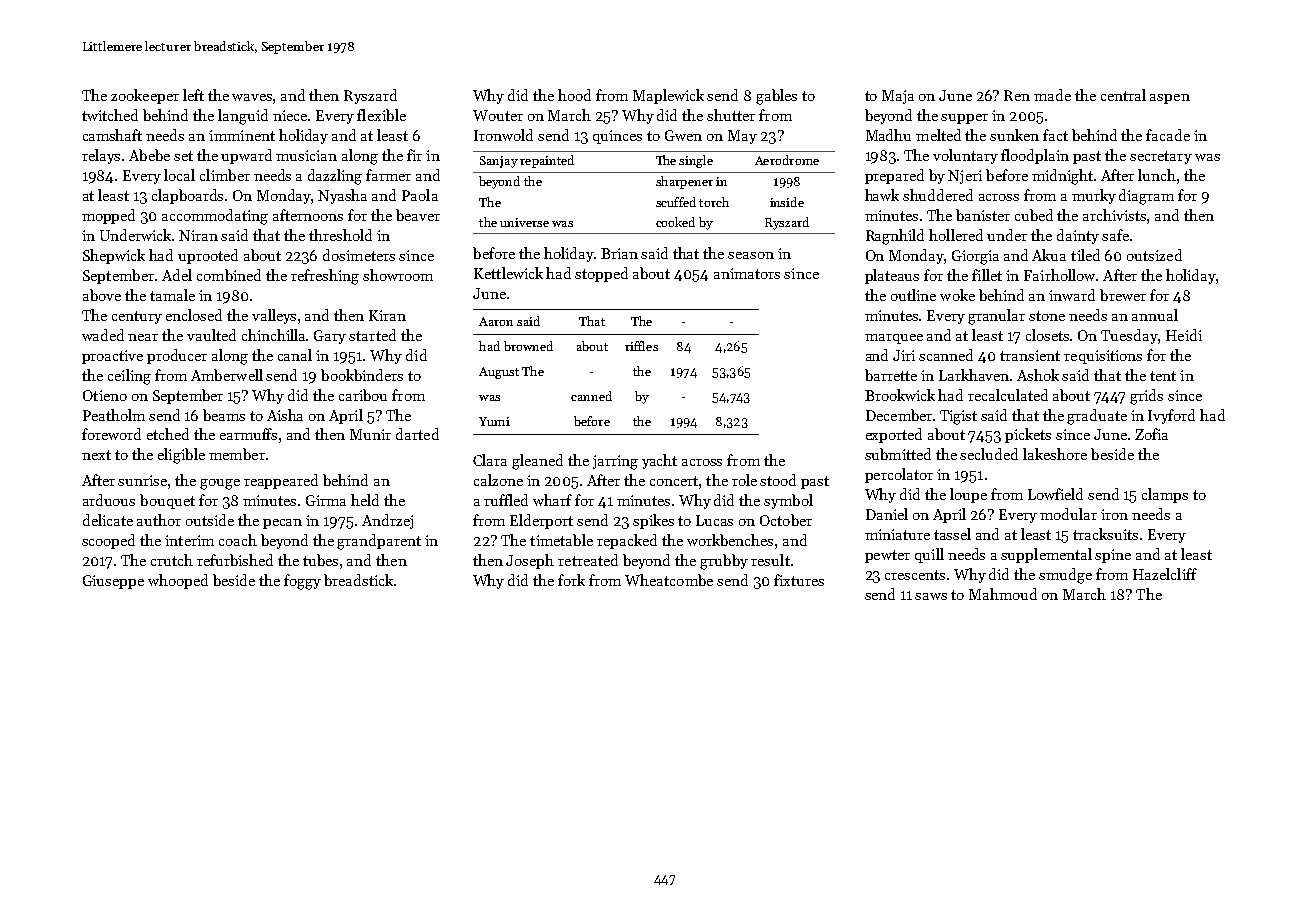 The image size is (1308, 924). I want to click on cooked, so click(675, 222).
